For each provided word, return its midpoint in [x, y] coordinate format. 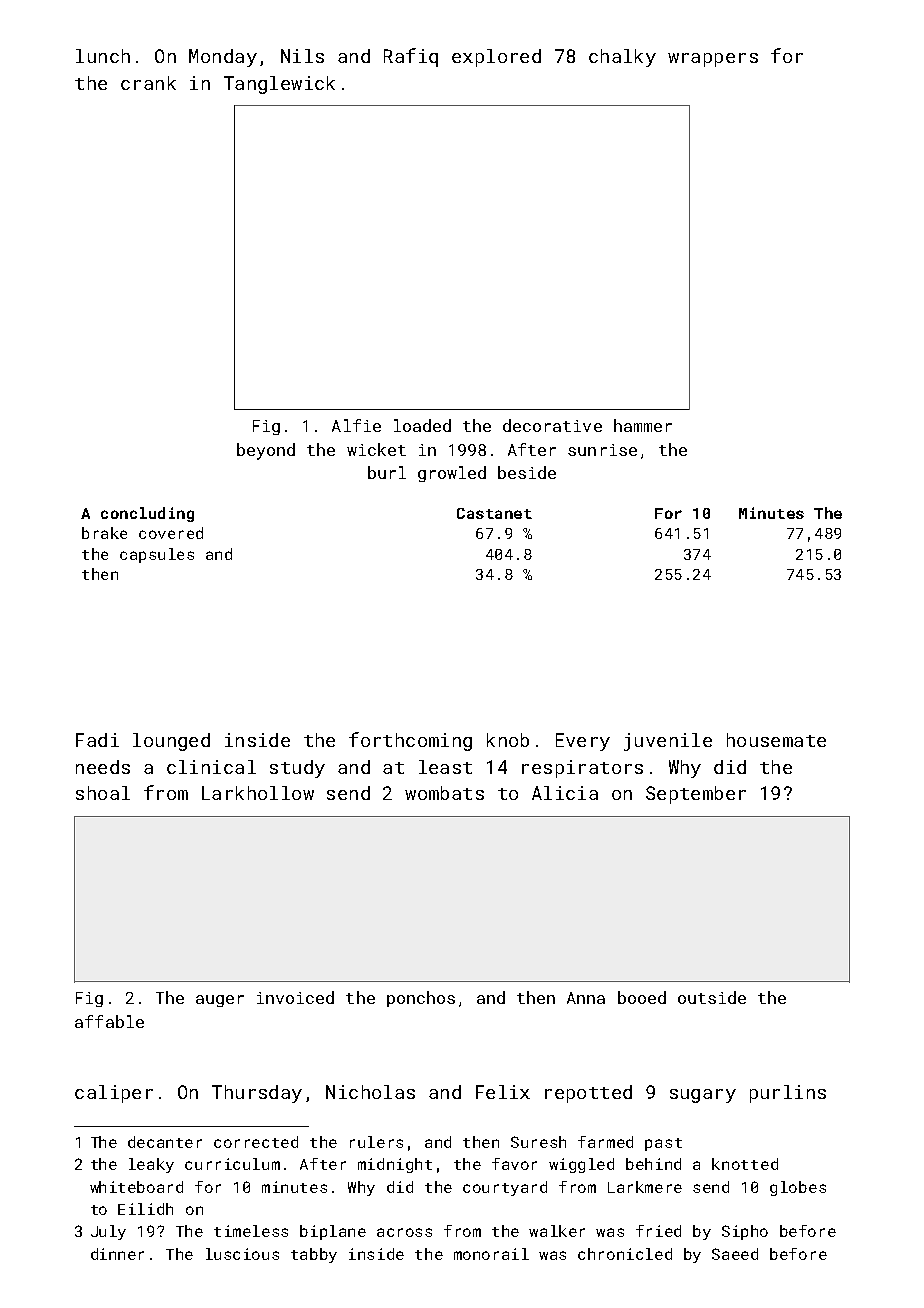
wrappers [713, 60]
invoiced [295, 997]
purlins [788, 1094]
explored [496, 58]
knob [508, 740]
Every [583, 742]
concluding [147, 514]
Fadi [97, 740]
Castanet [494, 513]
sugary [703, 1096]
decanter [165, 1142]
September [696, 795]
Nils [302, 56]
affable [109, 1021]
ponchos [421, 999]
